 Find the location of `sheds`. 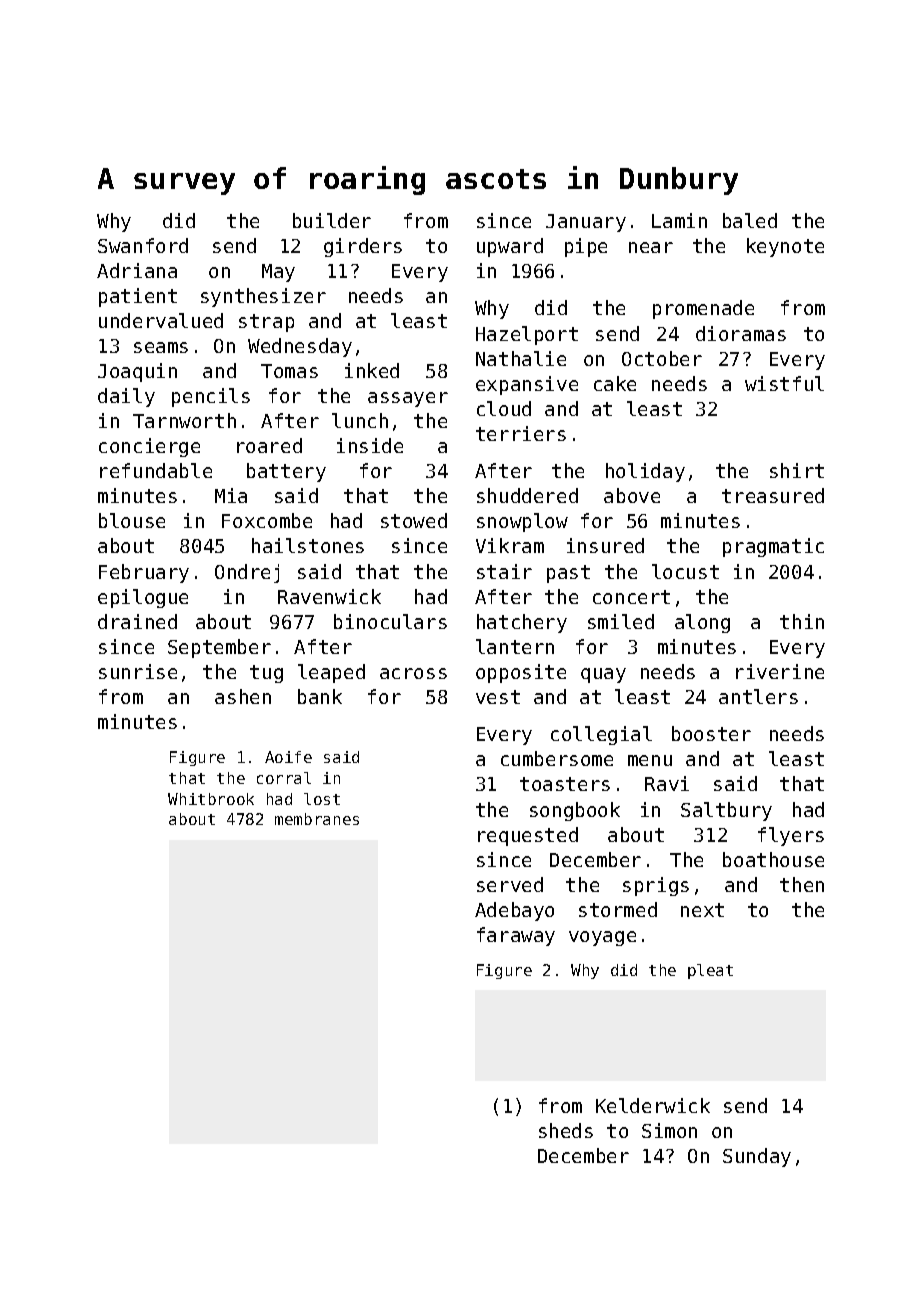

sheds is located at coordinates (566, 1130).
